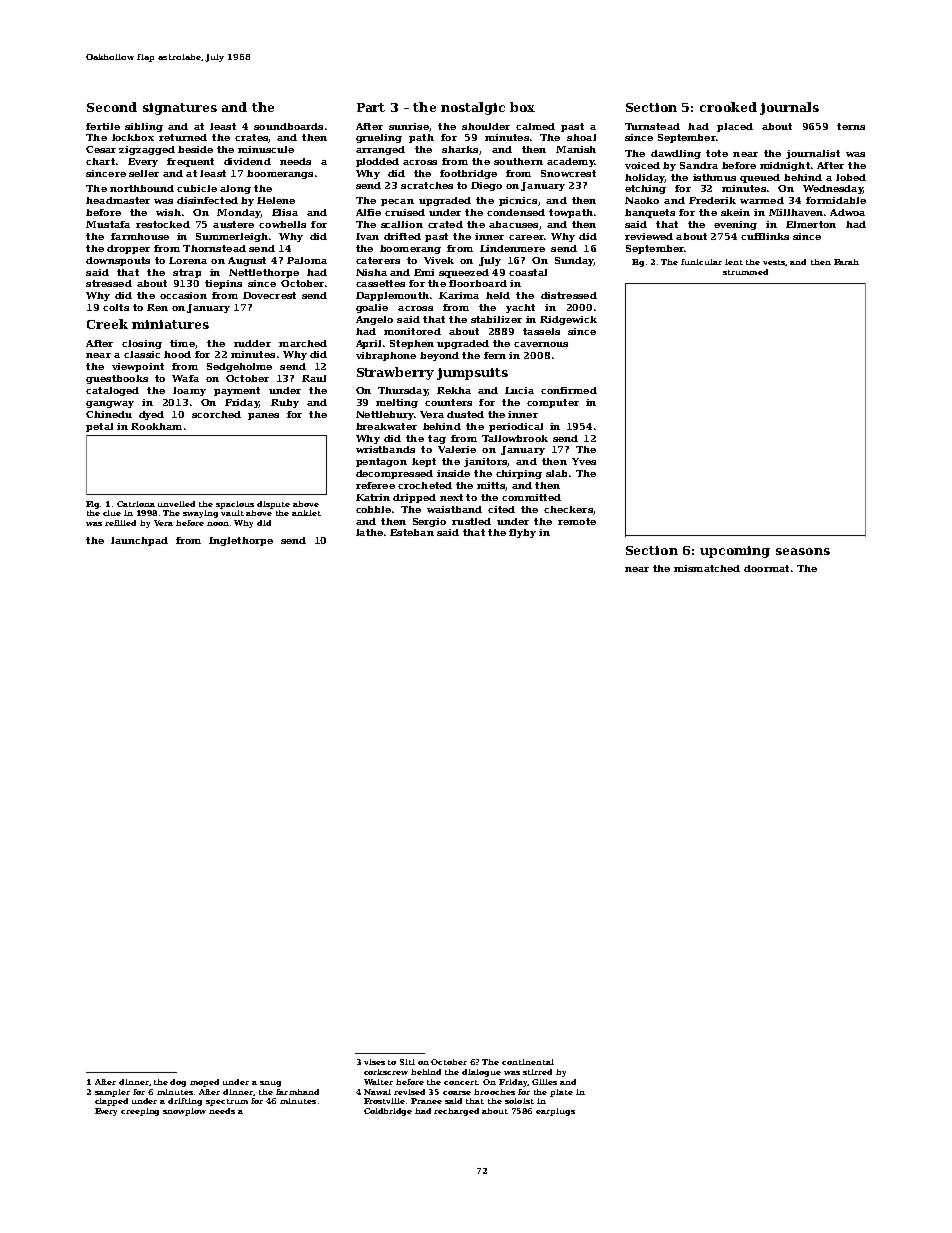 The image size is (952, 1233). What do you see at coordinates (789, 108) in the screenshot?
I see `journals` at bounding box center [789, 108].
